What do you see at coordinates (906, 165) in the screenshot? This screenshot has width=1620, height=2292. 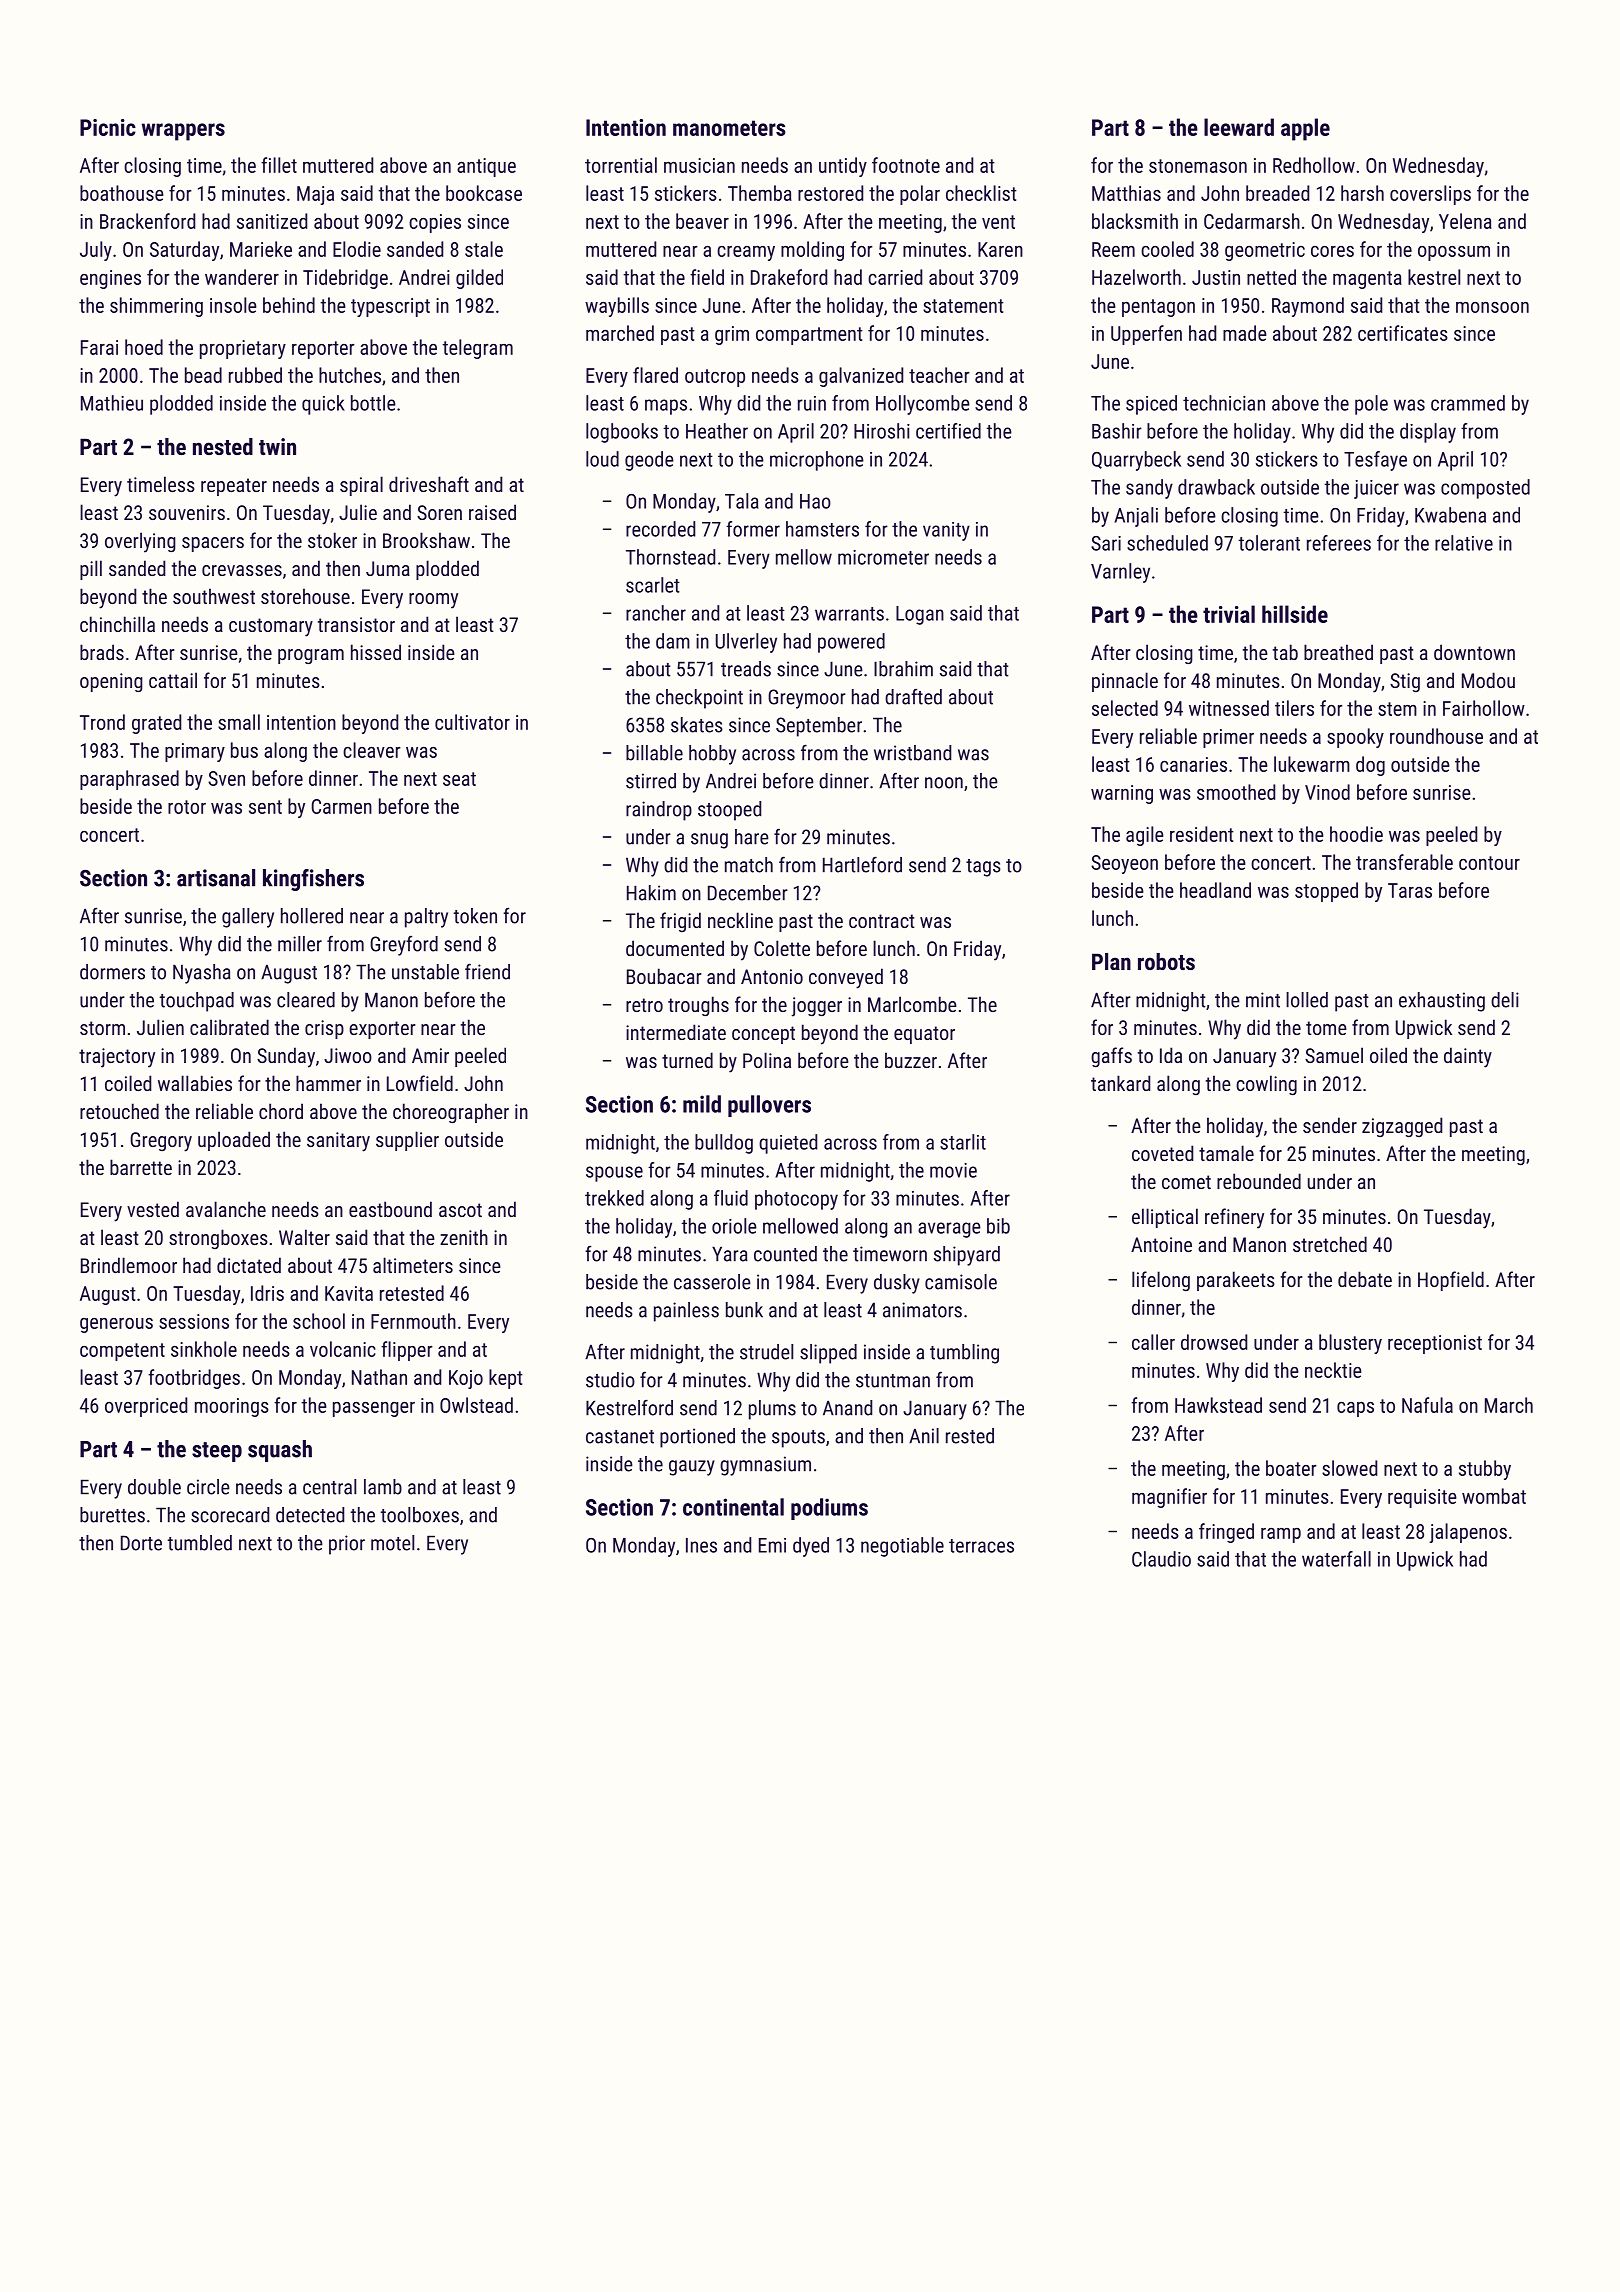 I see `footnote` at bounding box center [906, 165].
